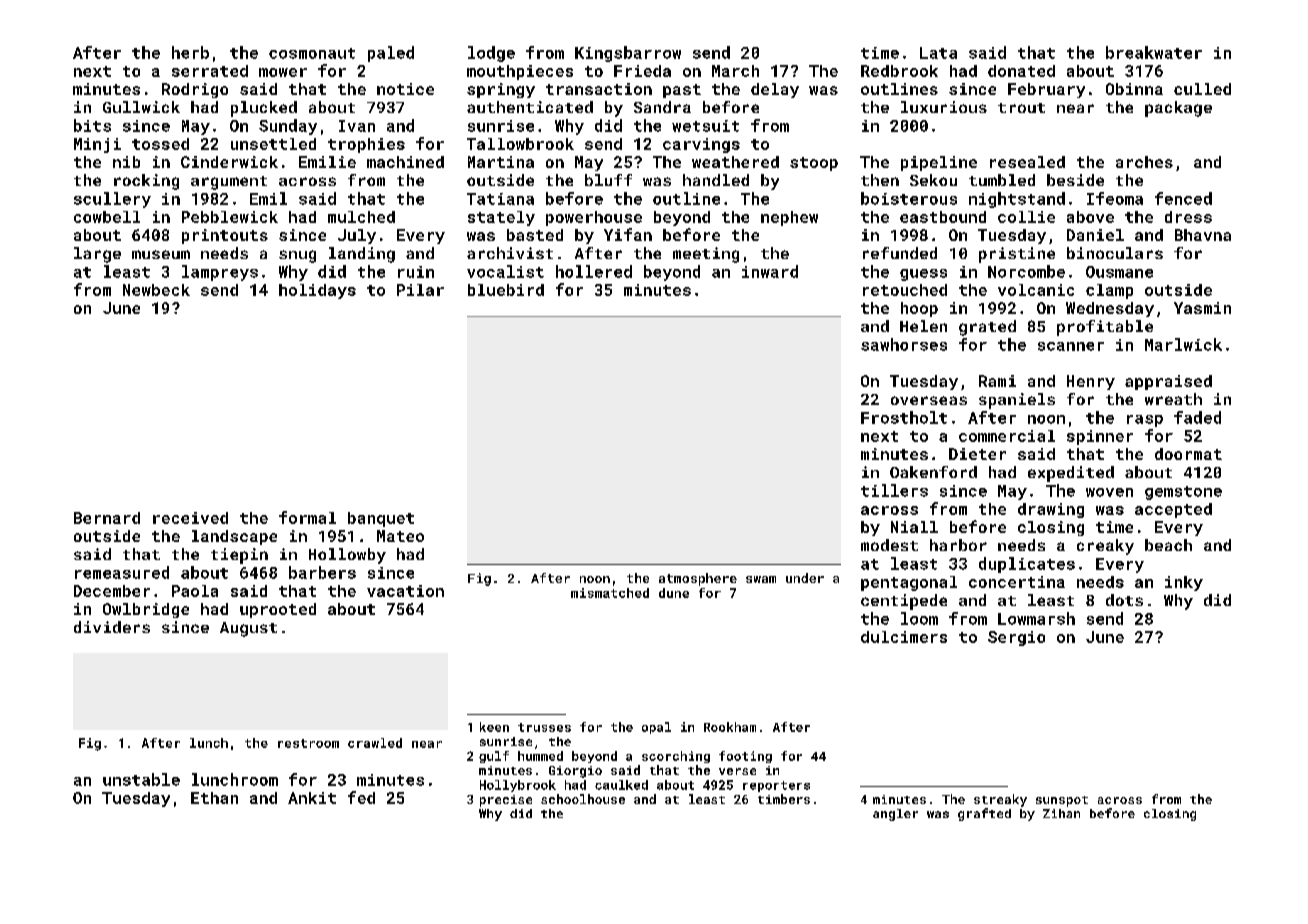  I want to click on streaky, so click(1000, 800).
